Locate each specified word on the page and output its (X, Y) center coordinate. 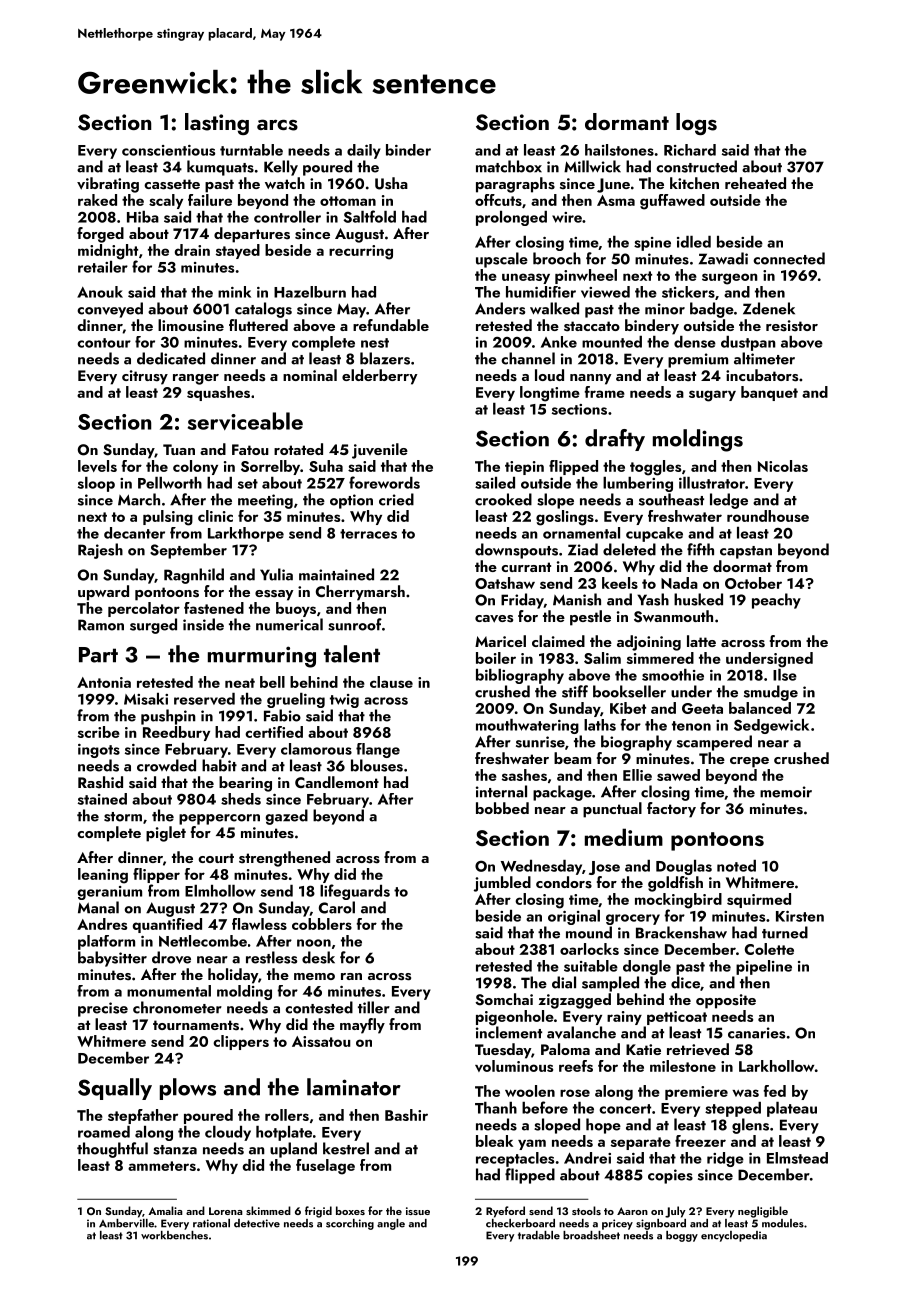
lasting (217, 124)
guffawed (672, 202)
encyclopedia (734, 1236)
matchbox (509, 166)
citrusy (145, 377)
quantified (167, 925)
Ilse (785, 675)
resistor (792, 326)
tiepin (524, 468)
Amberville (126, 1223)
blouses (377, 765)
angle (391, 1224)
